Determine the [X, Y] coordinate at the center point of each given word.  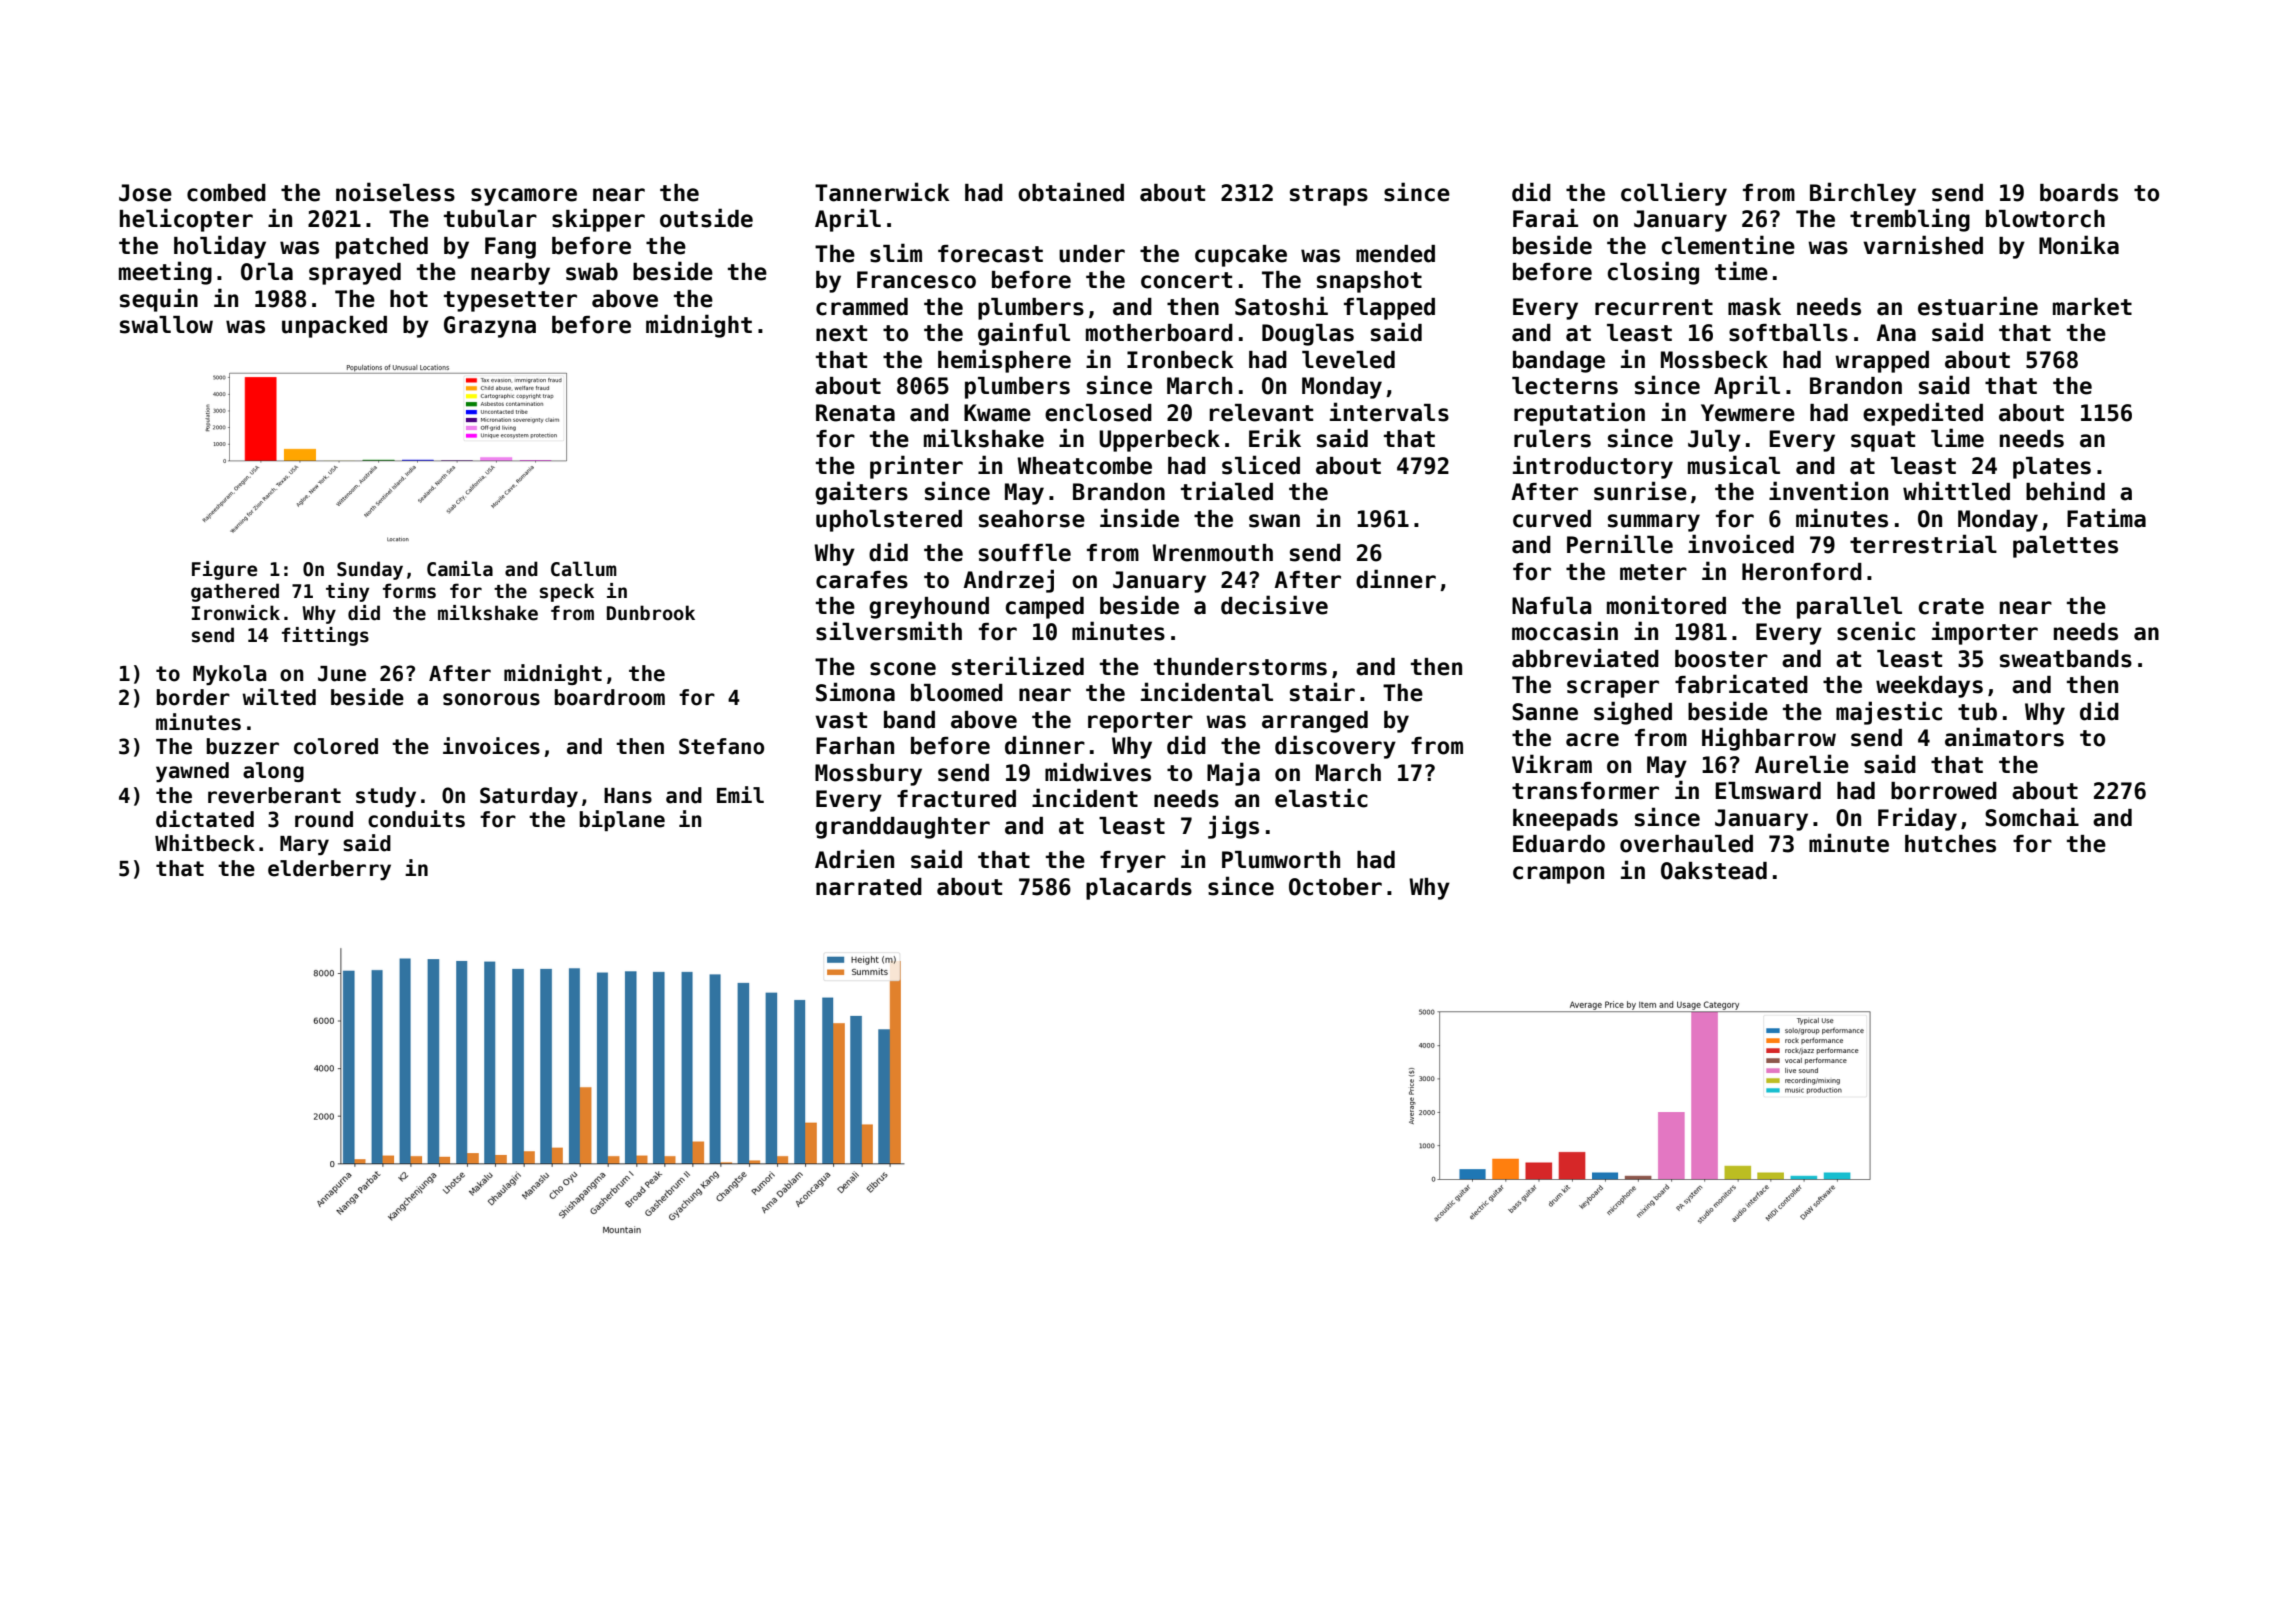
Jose [145, 193]
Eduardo [1559, 844]
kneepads [1565, 820]
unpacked [334, 327]
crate [1951, 606]
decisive [1274, 605]
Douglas [1308, 335]
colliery [1674, 194]
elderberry [329, 870]
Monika [2079, 245]
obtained [1071, 192]
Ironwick [236, 613]
